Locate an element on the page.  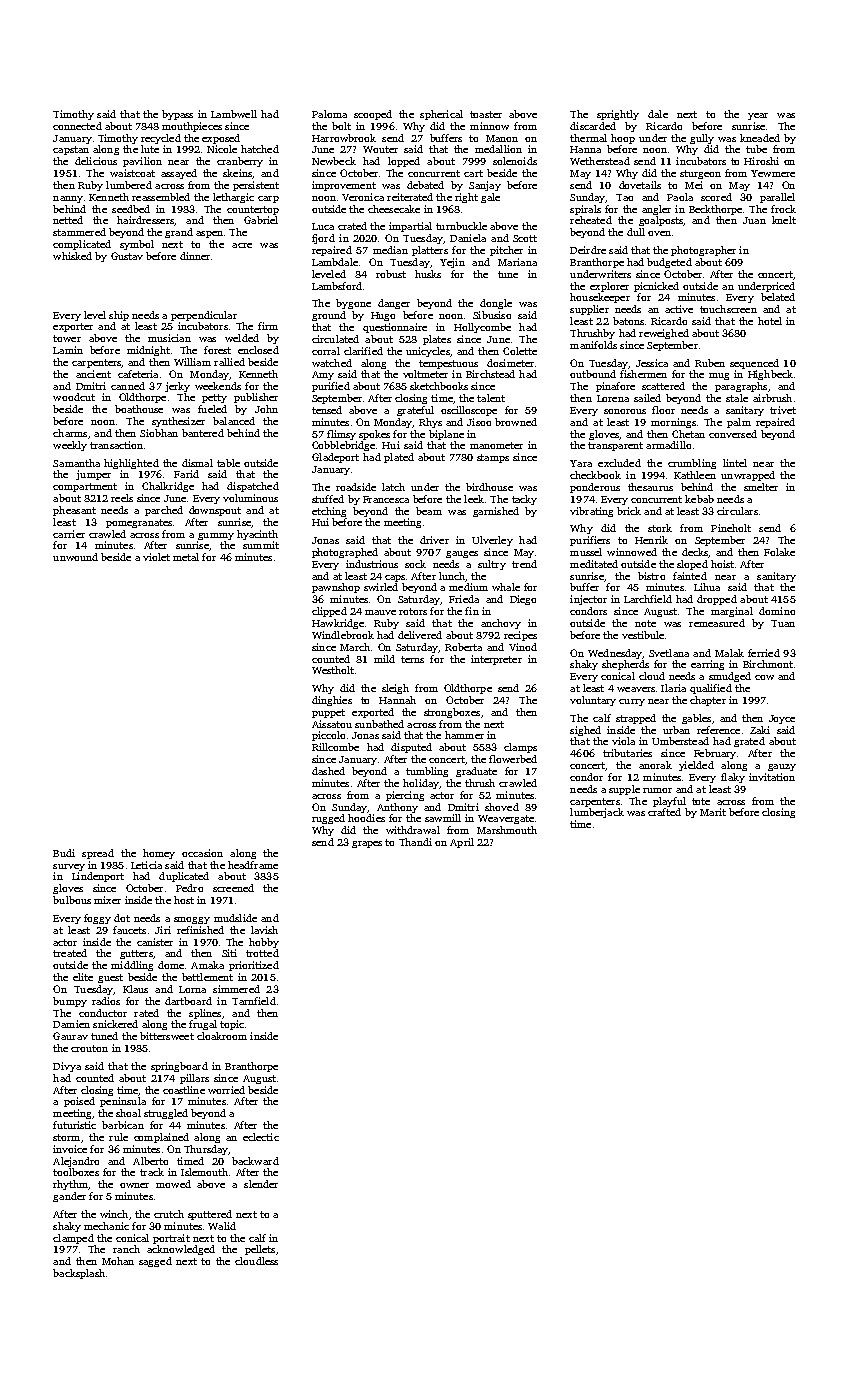
discarded is located at coordinates (593, 126).
